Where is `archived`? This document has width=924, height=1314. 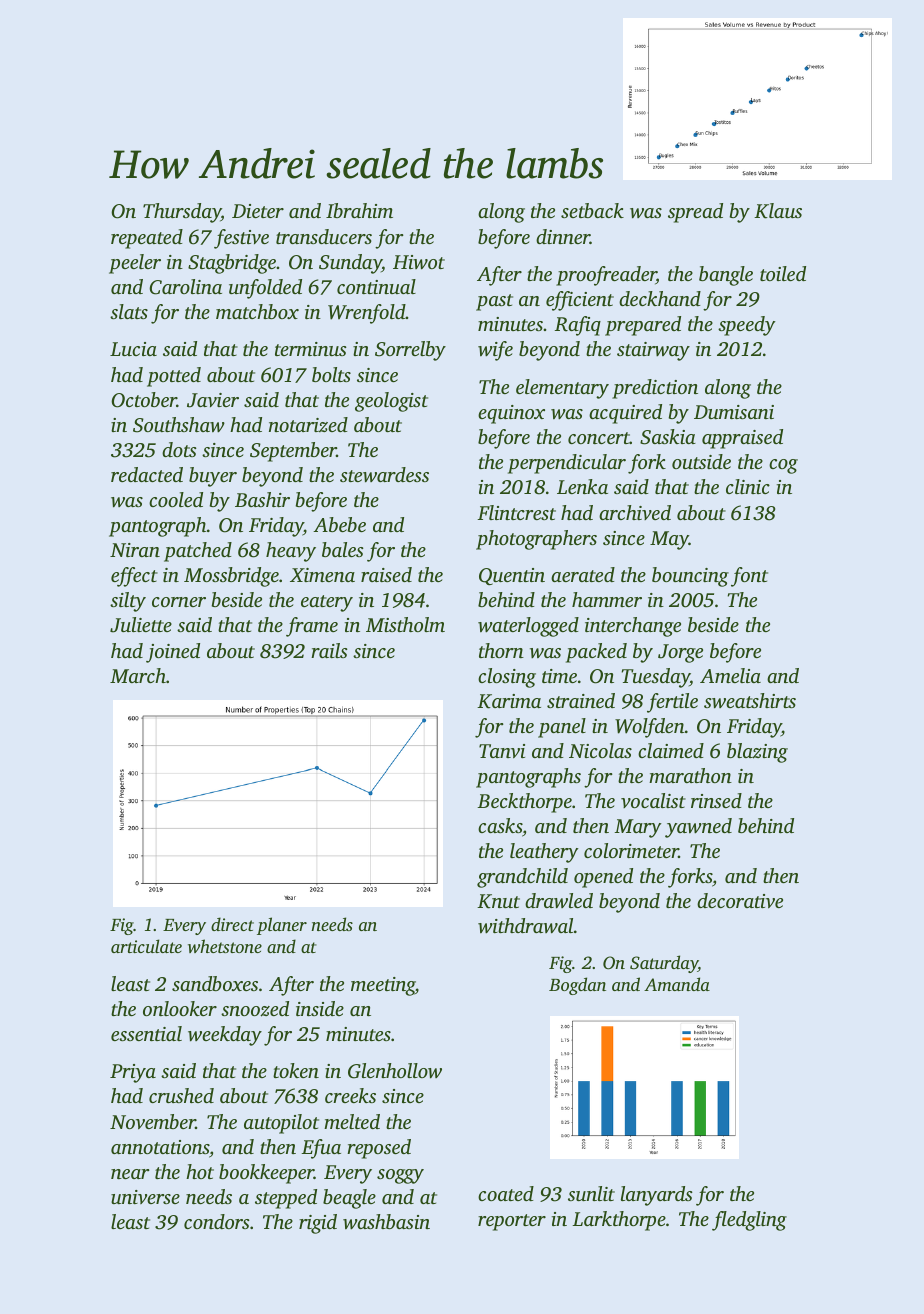
archived is located at coordinates (635, 512).
